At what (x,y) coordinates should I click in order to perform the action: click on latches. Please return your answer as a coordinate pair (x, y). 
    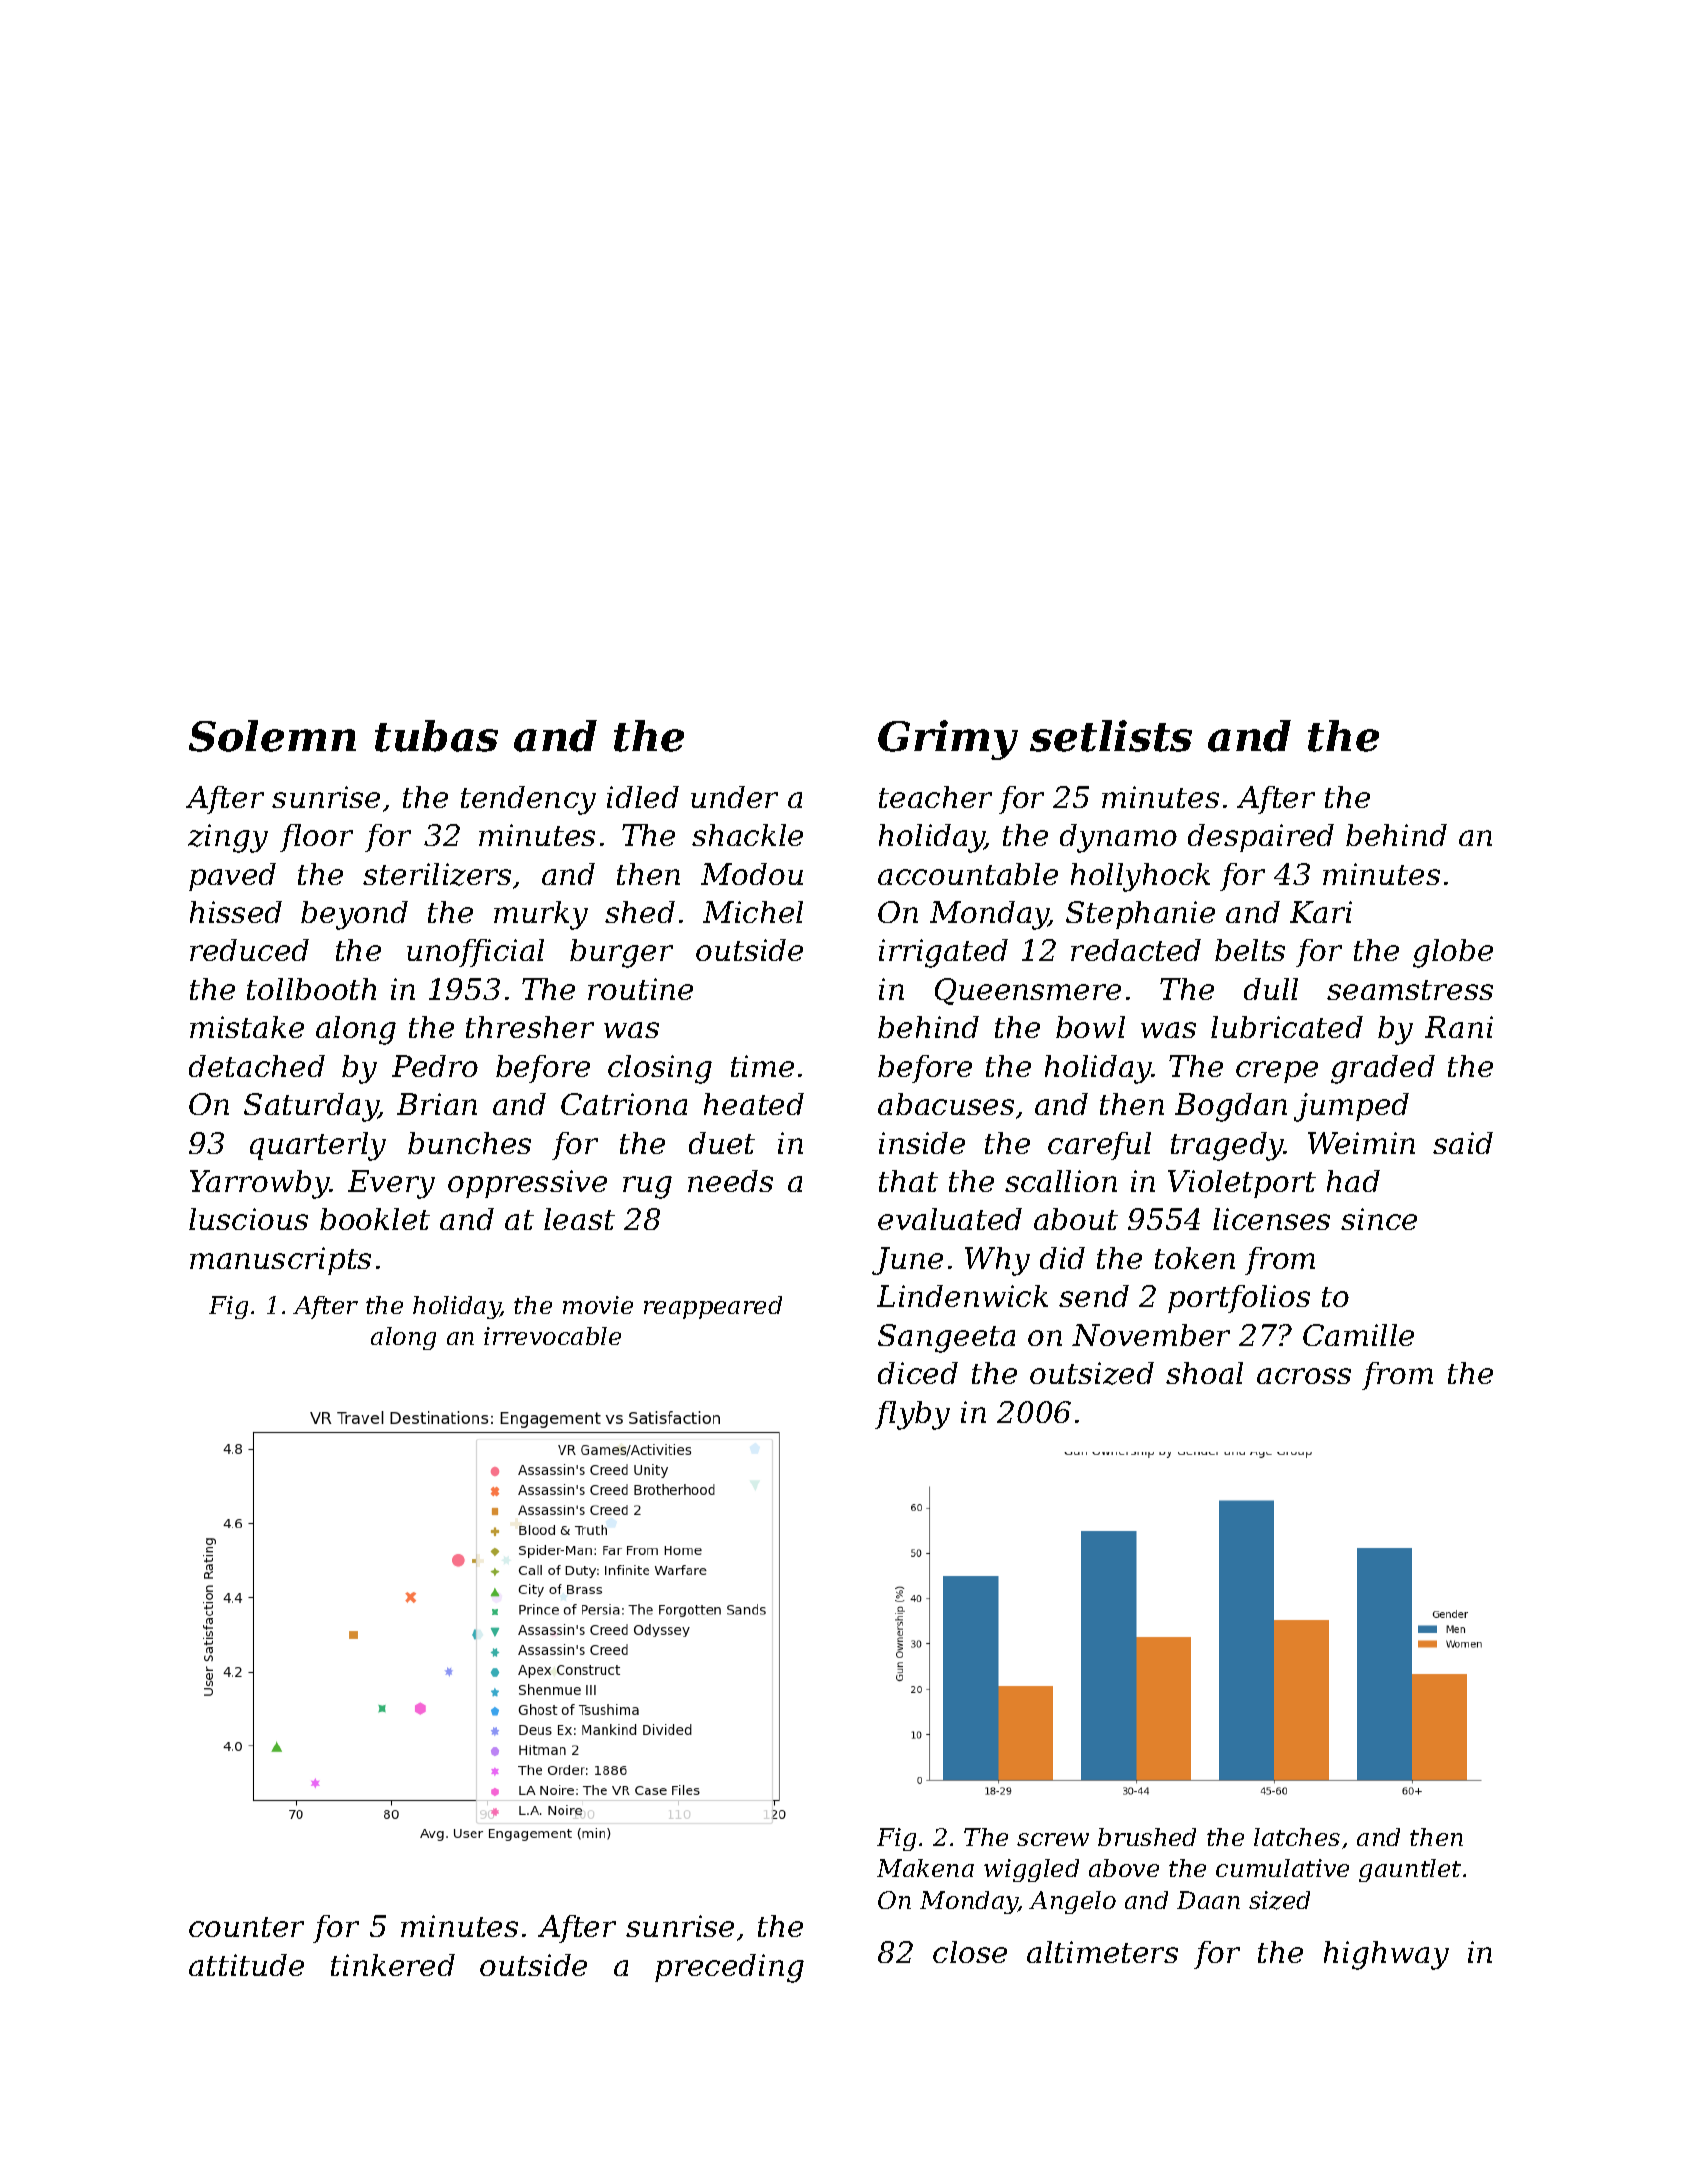
    Looking at the image, I should click on (1297, 1837).
